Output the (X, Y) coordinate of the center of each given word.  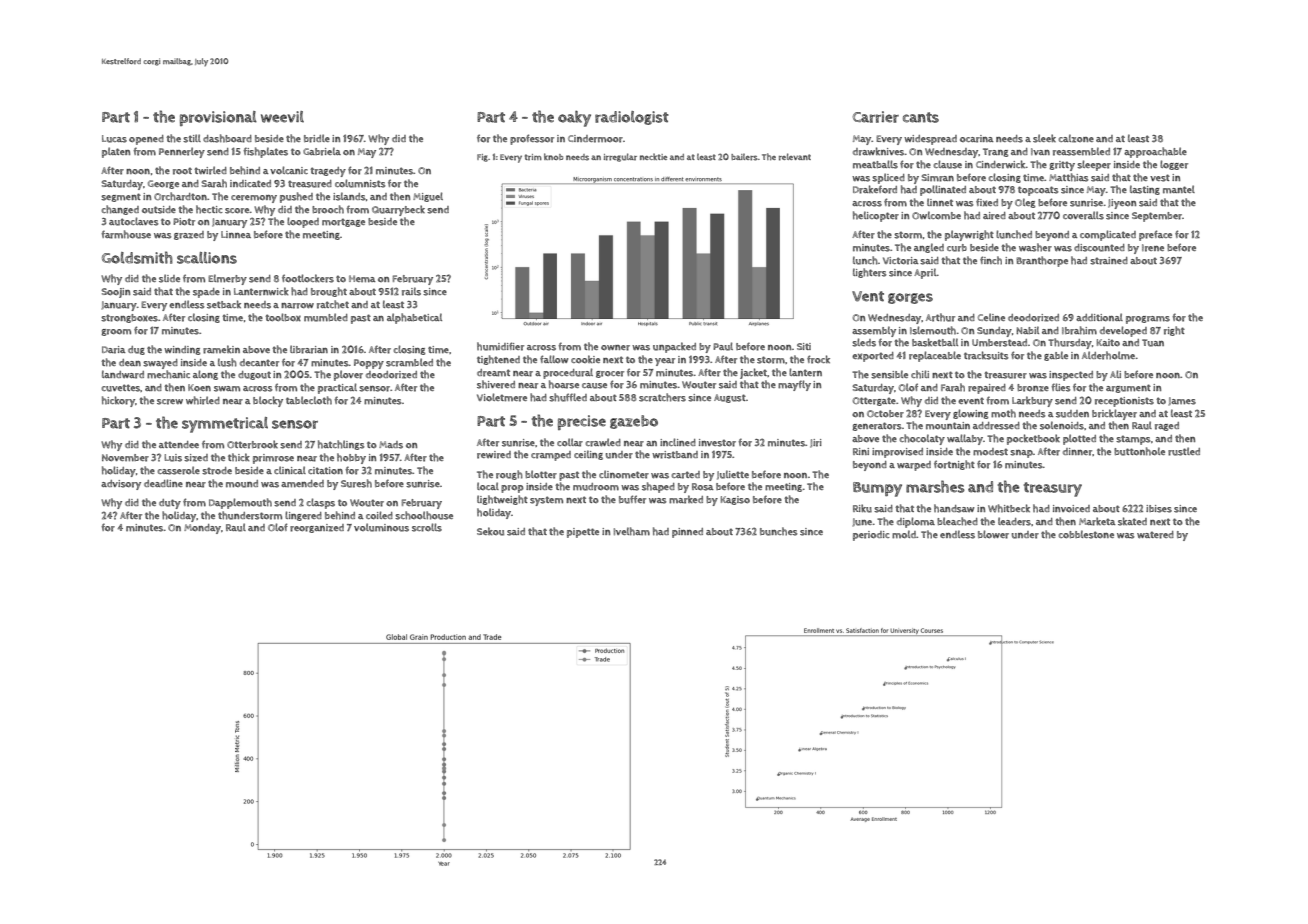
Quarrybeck (398, 210)
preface (1155, 235)
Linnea (236, 234)
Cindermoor (595, 139)
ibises (1159, 509)
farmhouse (126, 234)
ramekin (221, 349)
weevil (282, 117)
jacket (753, 373)
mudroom (596, 487)
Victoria (901, 261)
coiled (379, 515)
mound (242, 484)
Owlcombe (936, 215)
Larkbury (1032, 401)
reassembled (1081, 151)
